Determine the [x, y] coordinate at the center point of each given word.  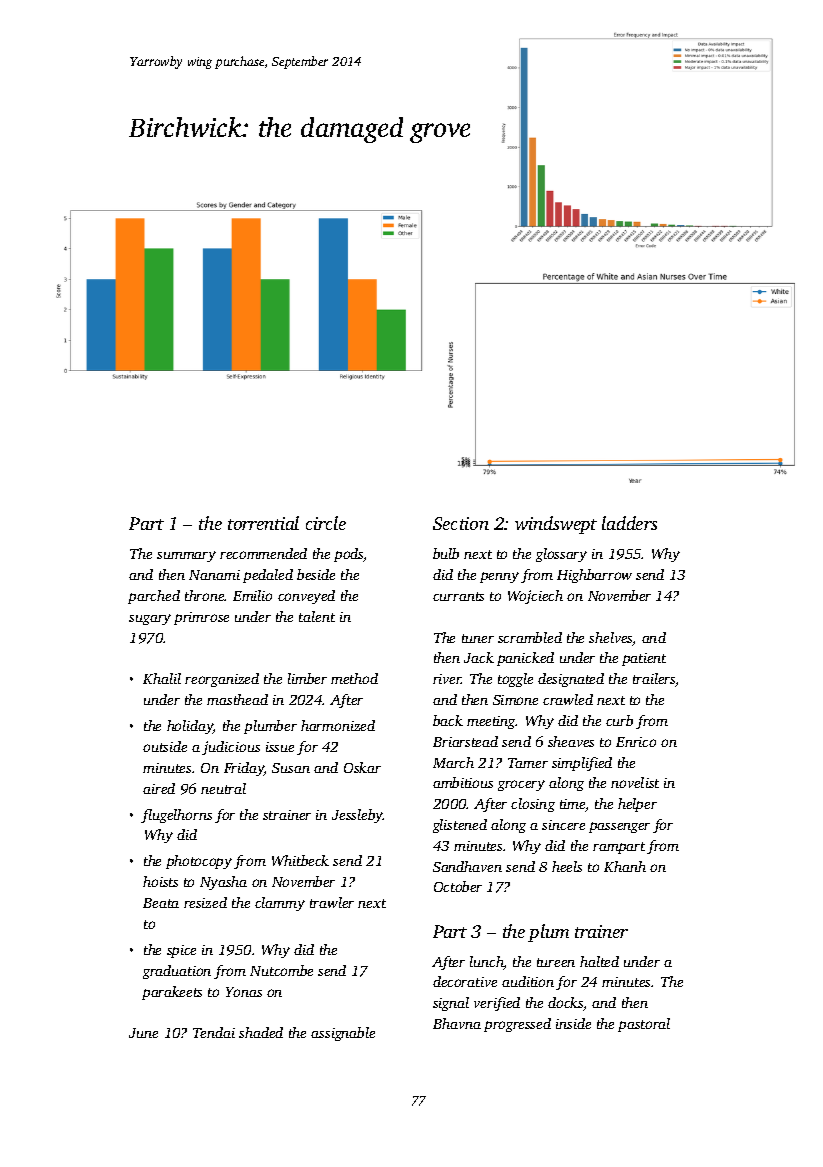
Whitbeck [300, 860]
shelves [611, 639]
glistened [460, 826]
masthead [237, 699]
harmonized [338, 725]
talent [317, 616]
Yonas [244, 992]
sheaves [571, 741]
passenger [619, 827]
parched [154, 597]
